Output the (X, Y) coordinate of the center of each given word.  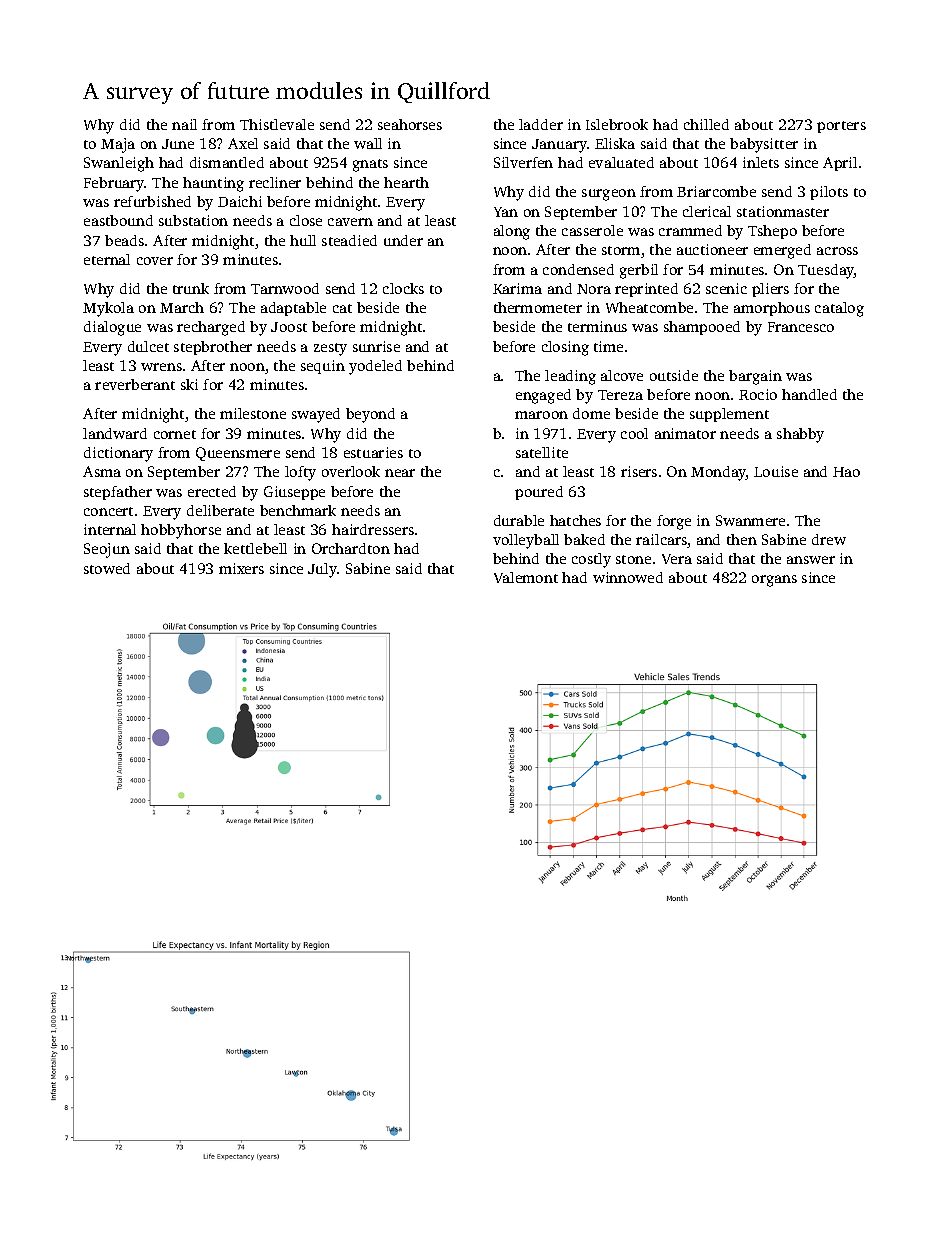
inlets (761, 162)
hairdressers (373, 529)
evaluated (621, 162)
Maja (118, 145)
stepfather (118, 493)
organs (774, 581)
